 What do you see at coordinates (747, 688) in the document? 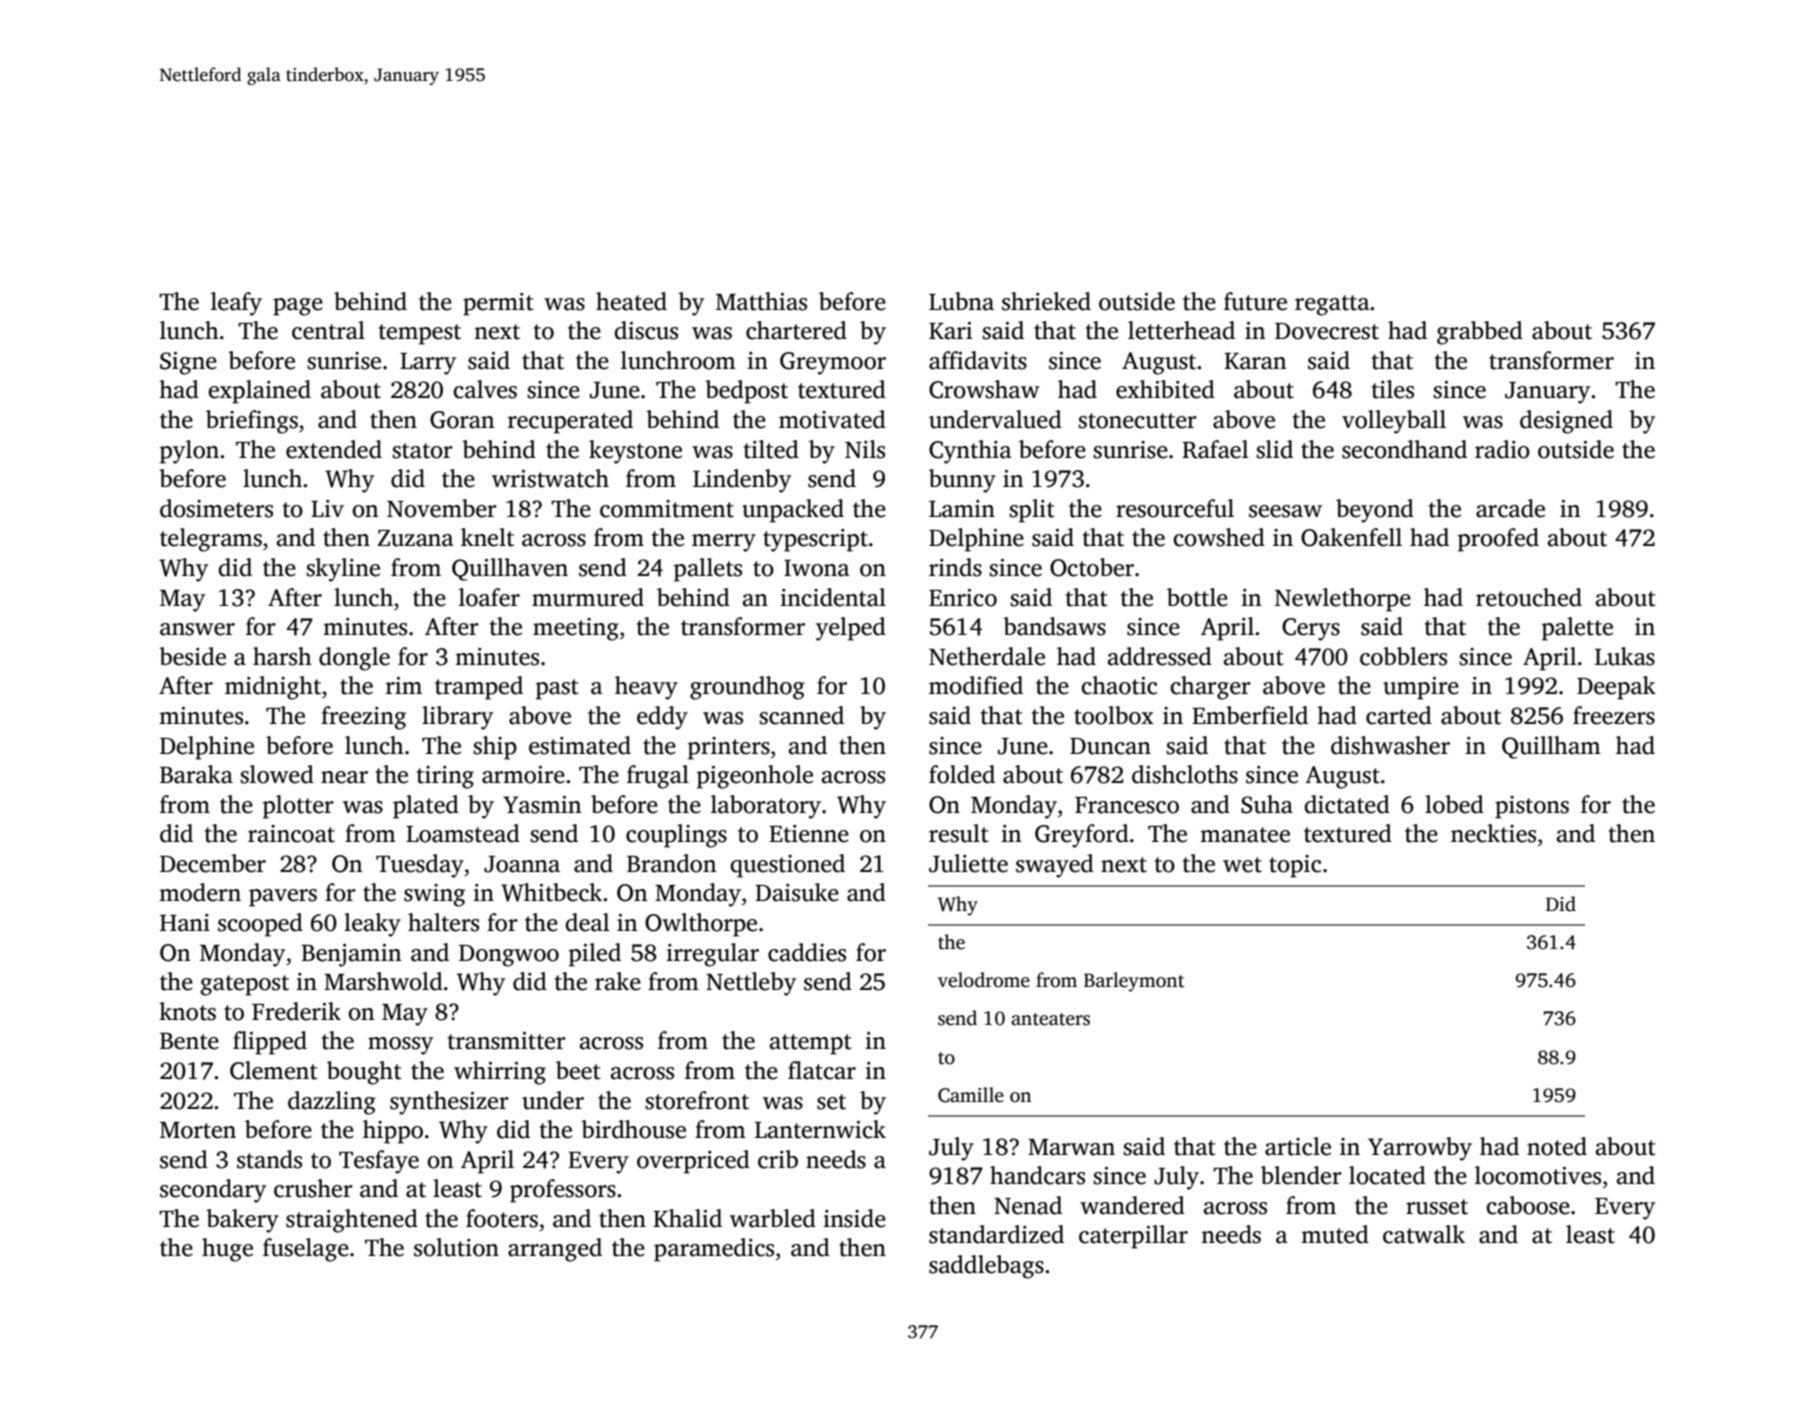
I see `groundhog` at bounding box center [747, 688].
